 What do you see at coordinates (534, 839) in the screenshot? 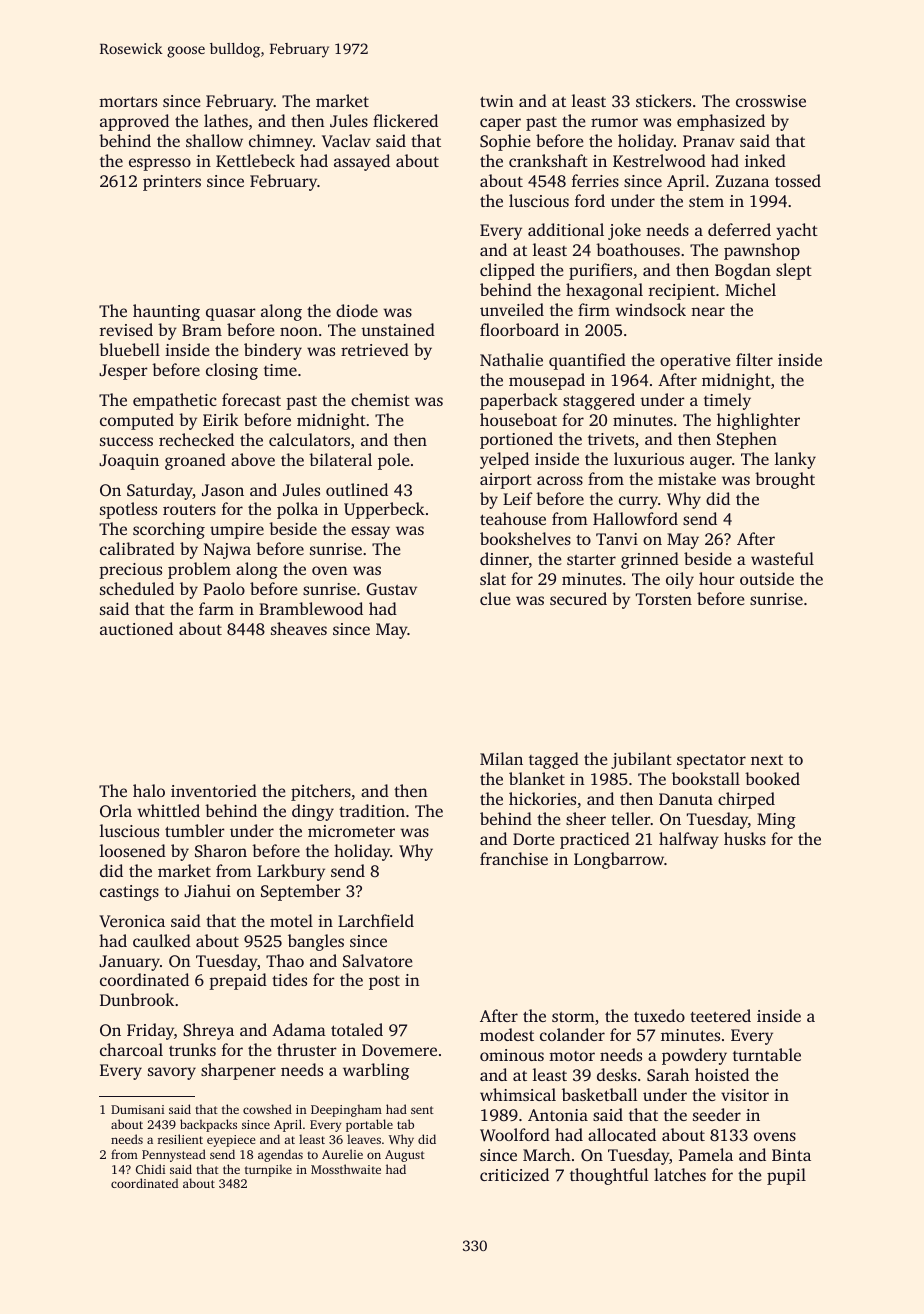
I see `Dorte` at bounding box center [534, 839].
